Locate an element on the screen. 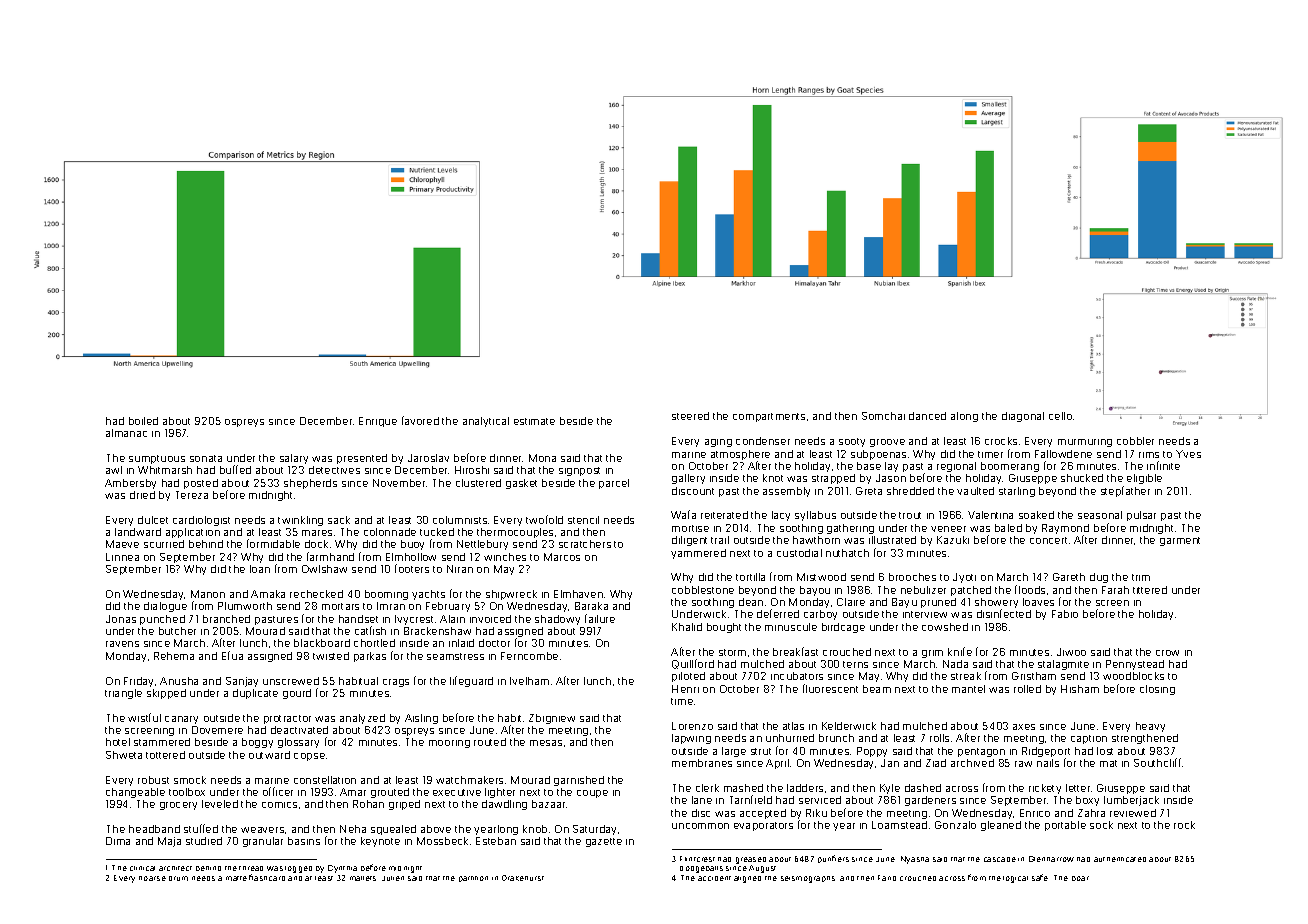  closing is located at coordinates (1157, 690).
